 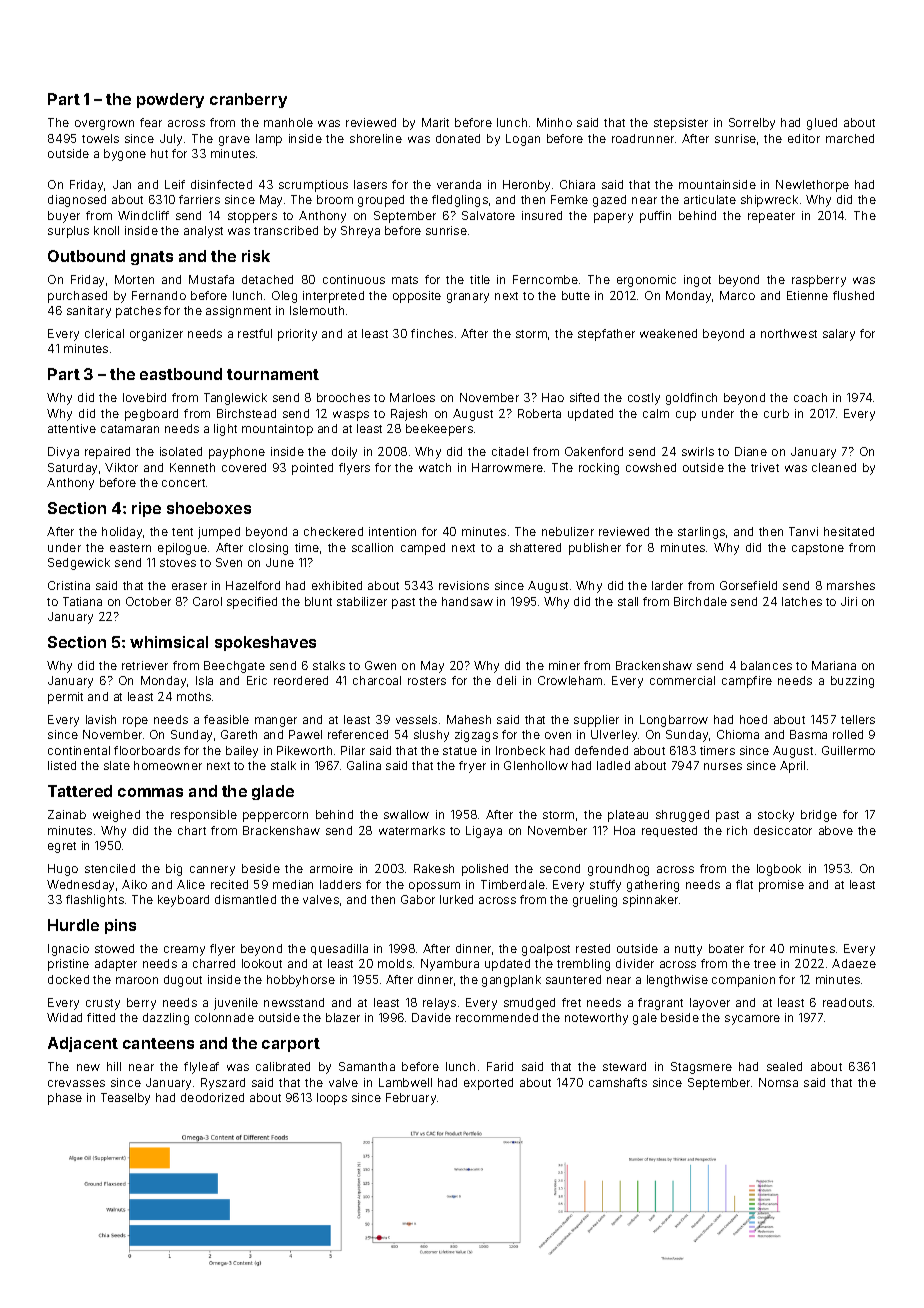 What do you see at coordinates (146, 509) in the screenshot?
I see `ripe` at bounding box center [146, 509].
